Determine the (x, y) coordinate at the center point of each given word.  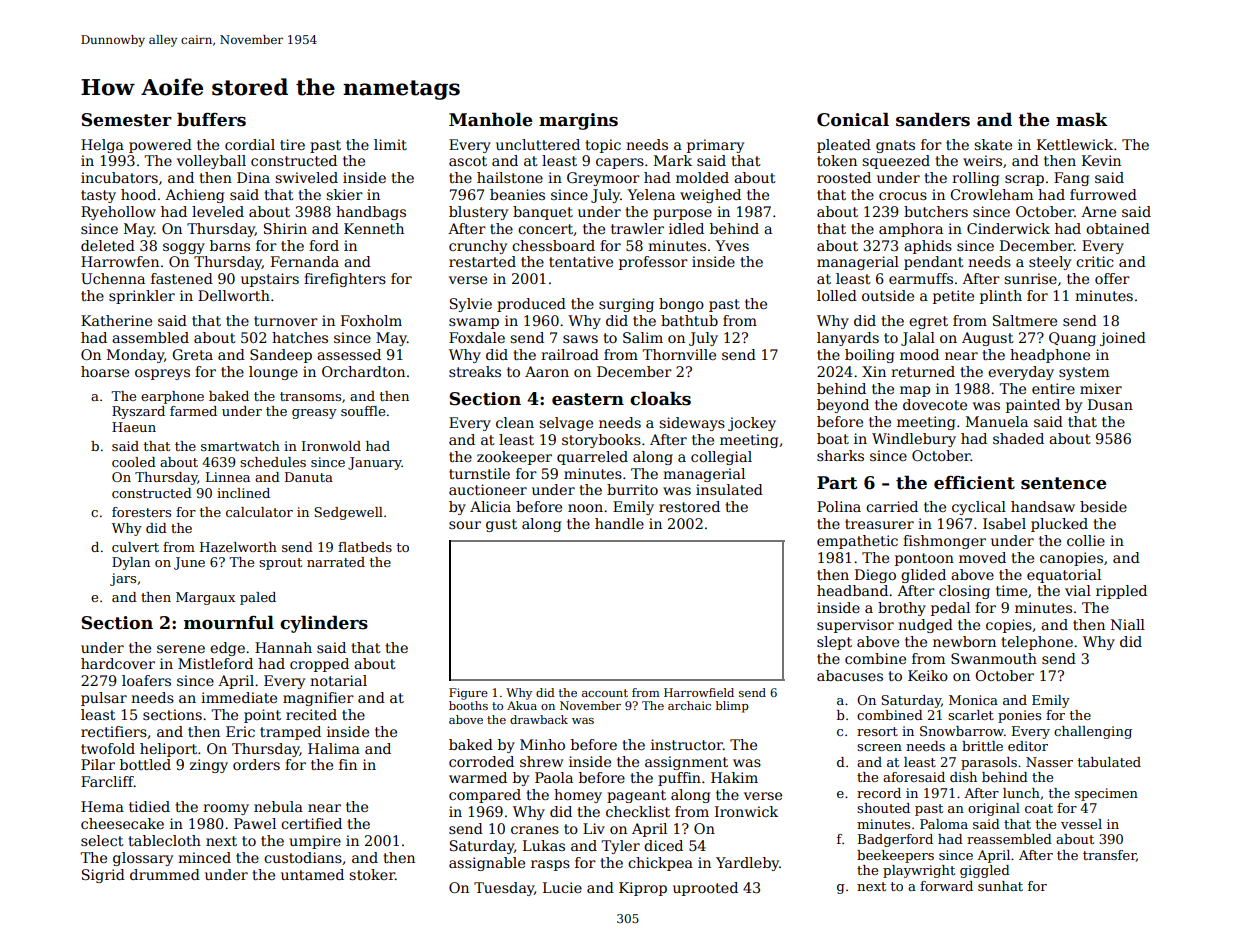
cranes (535, 830)
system (1084, 373)
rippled (1121, 592)
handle (619, 523)
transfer (1109, 856)
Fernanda (305, 261)
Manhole (490, 119)
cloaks (660, 398)
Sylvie (471, 305)
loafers (146, 680)
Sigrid (103, 876)
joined (1123, 339)
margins (578, 121)
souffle (363, 411)
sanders (933, 119)
